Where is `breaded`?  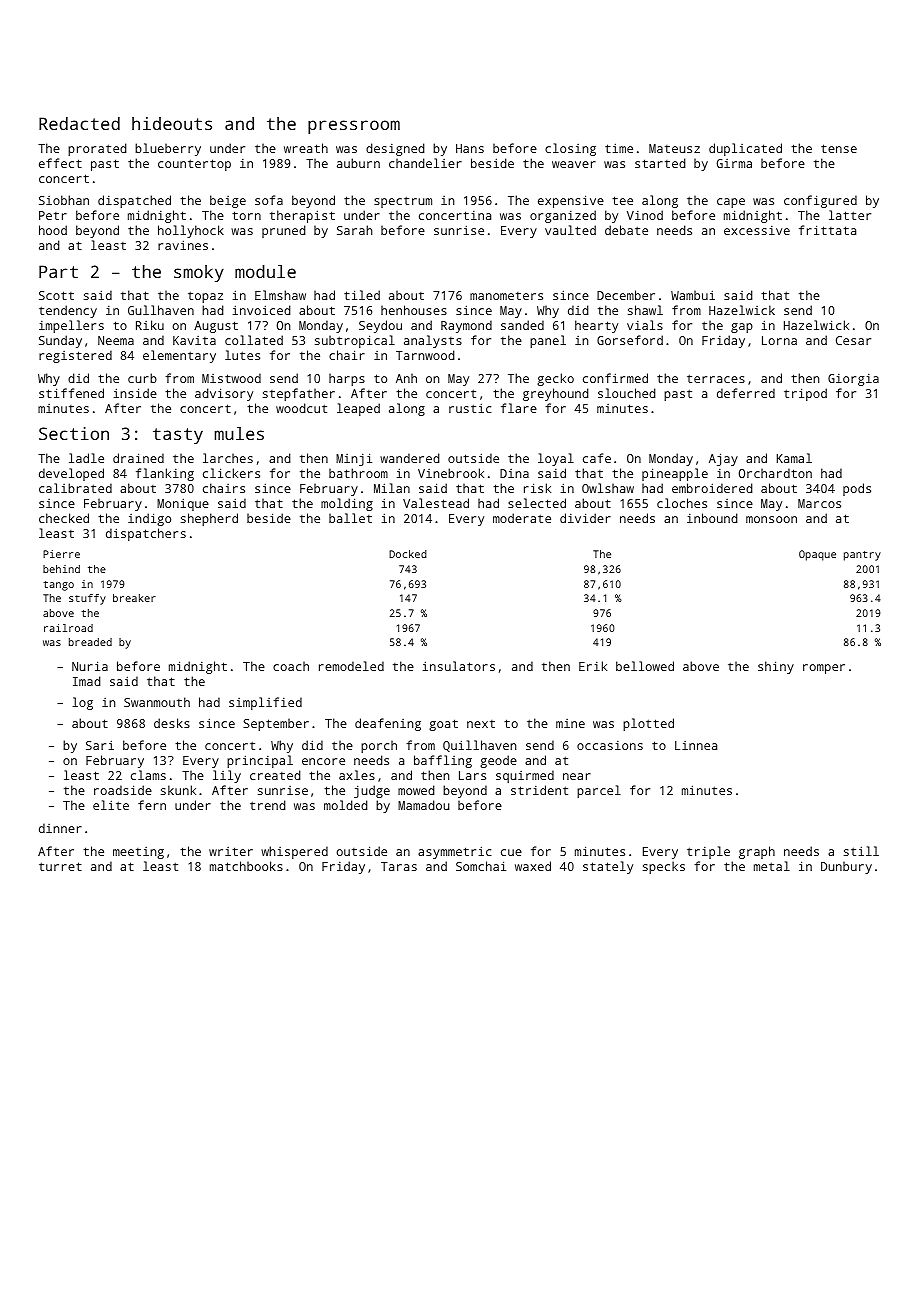 breaded is located at coordinates (90, 642).
